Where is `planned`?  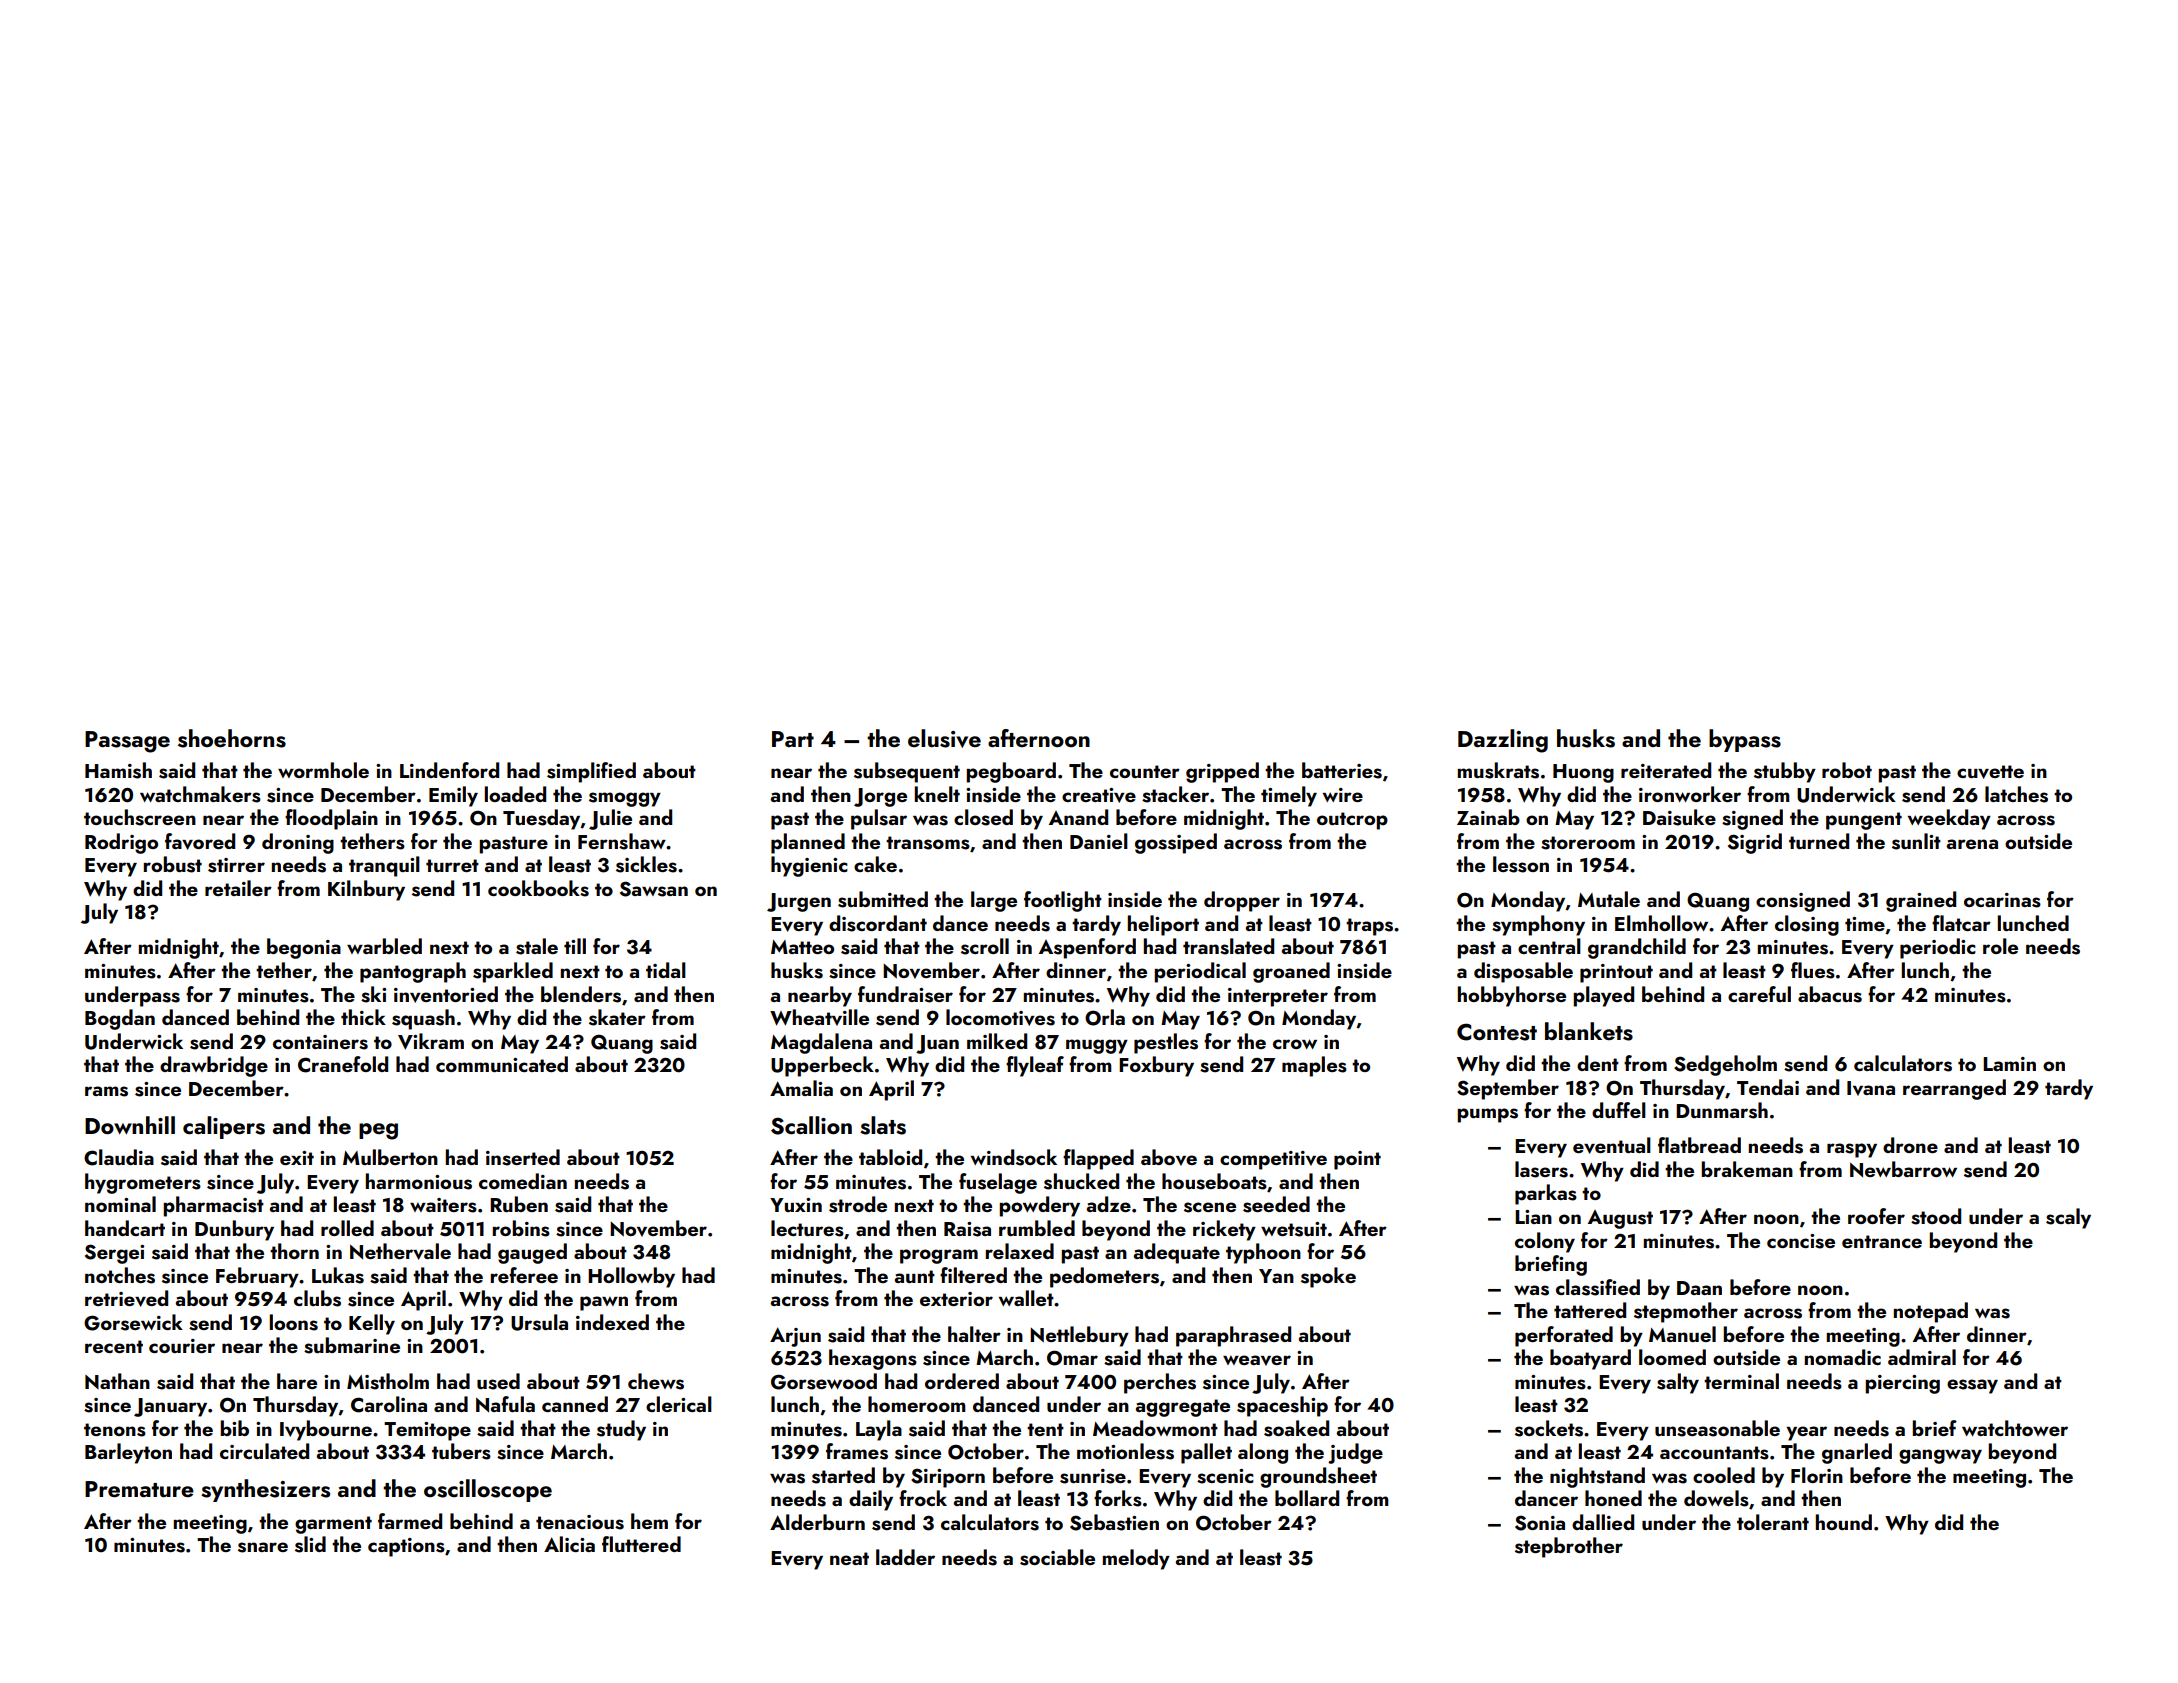
planned is located at coordinates (808, 843).
